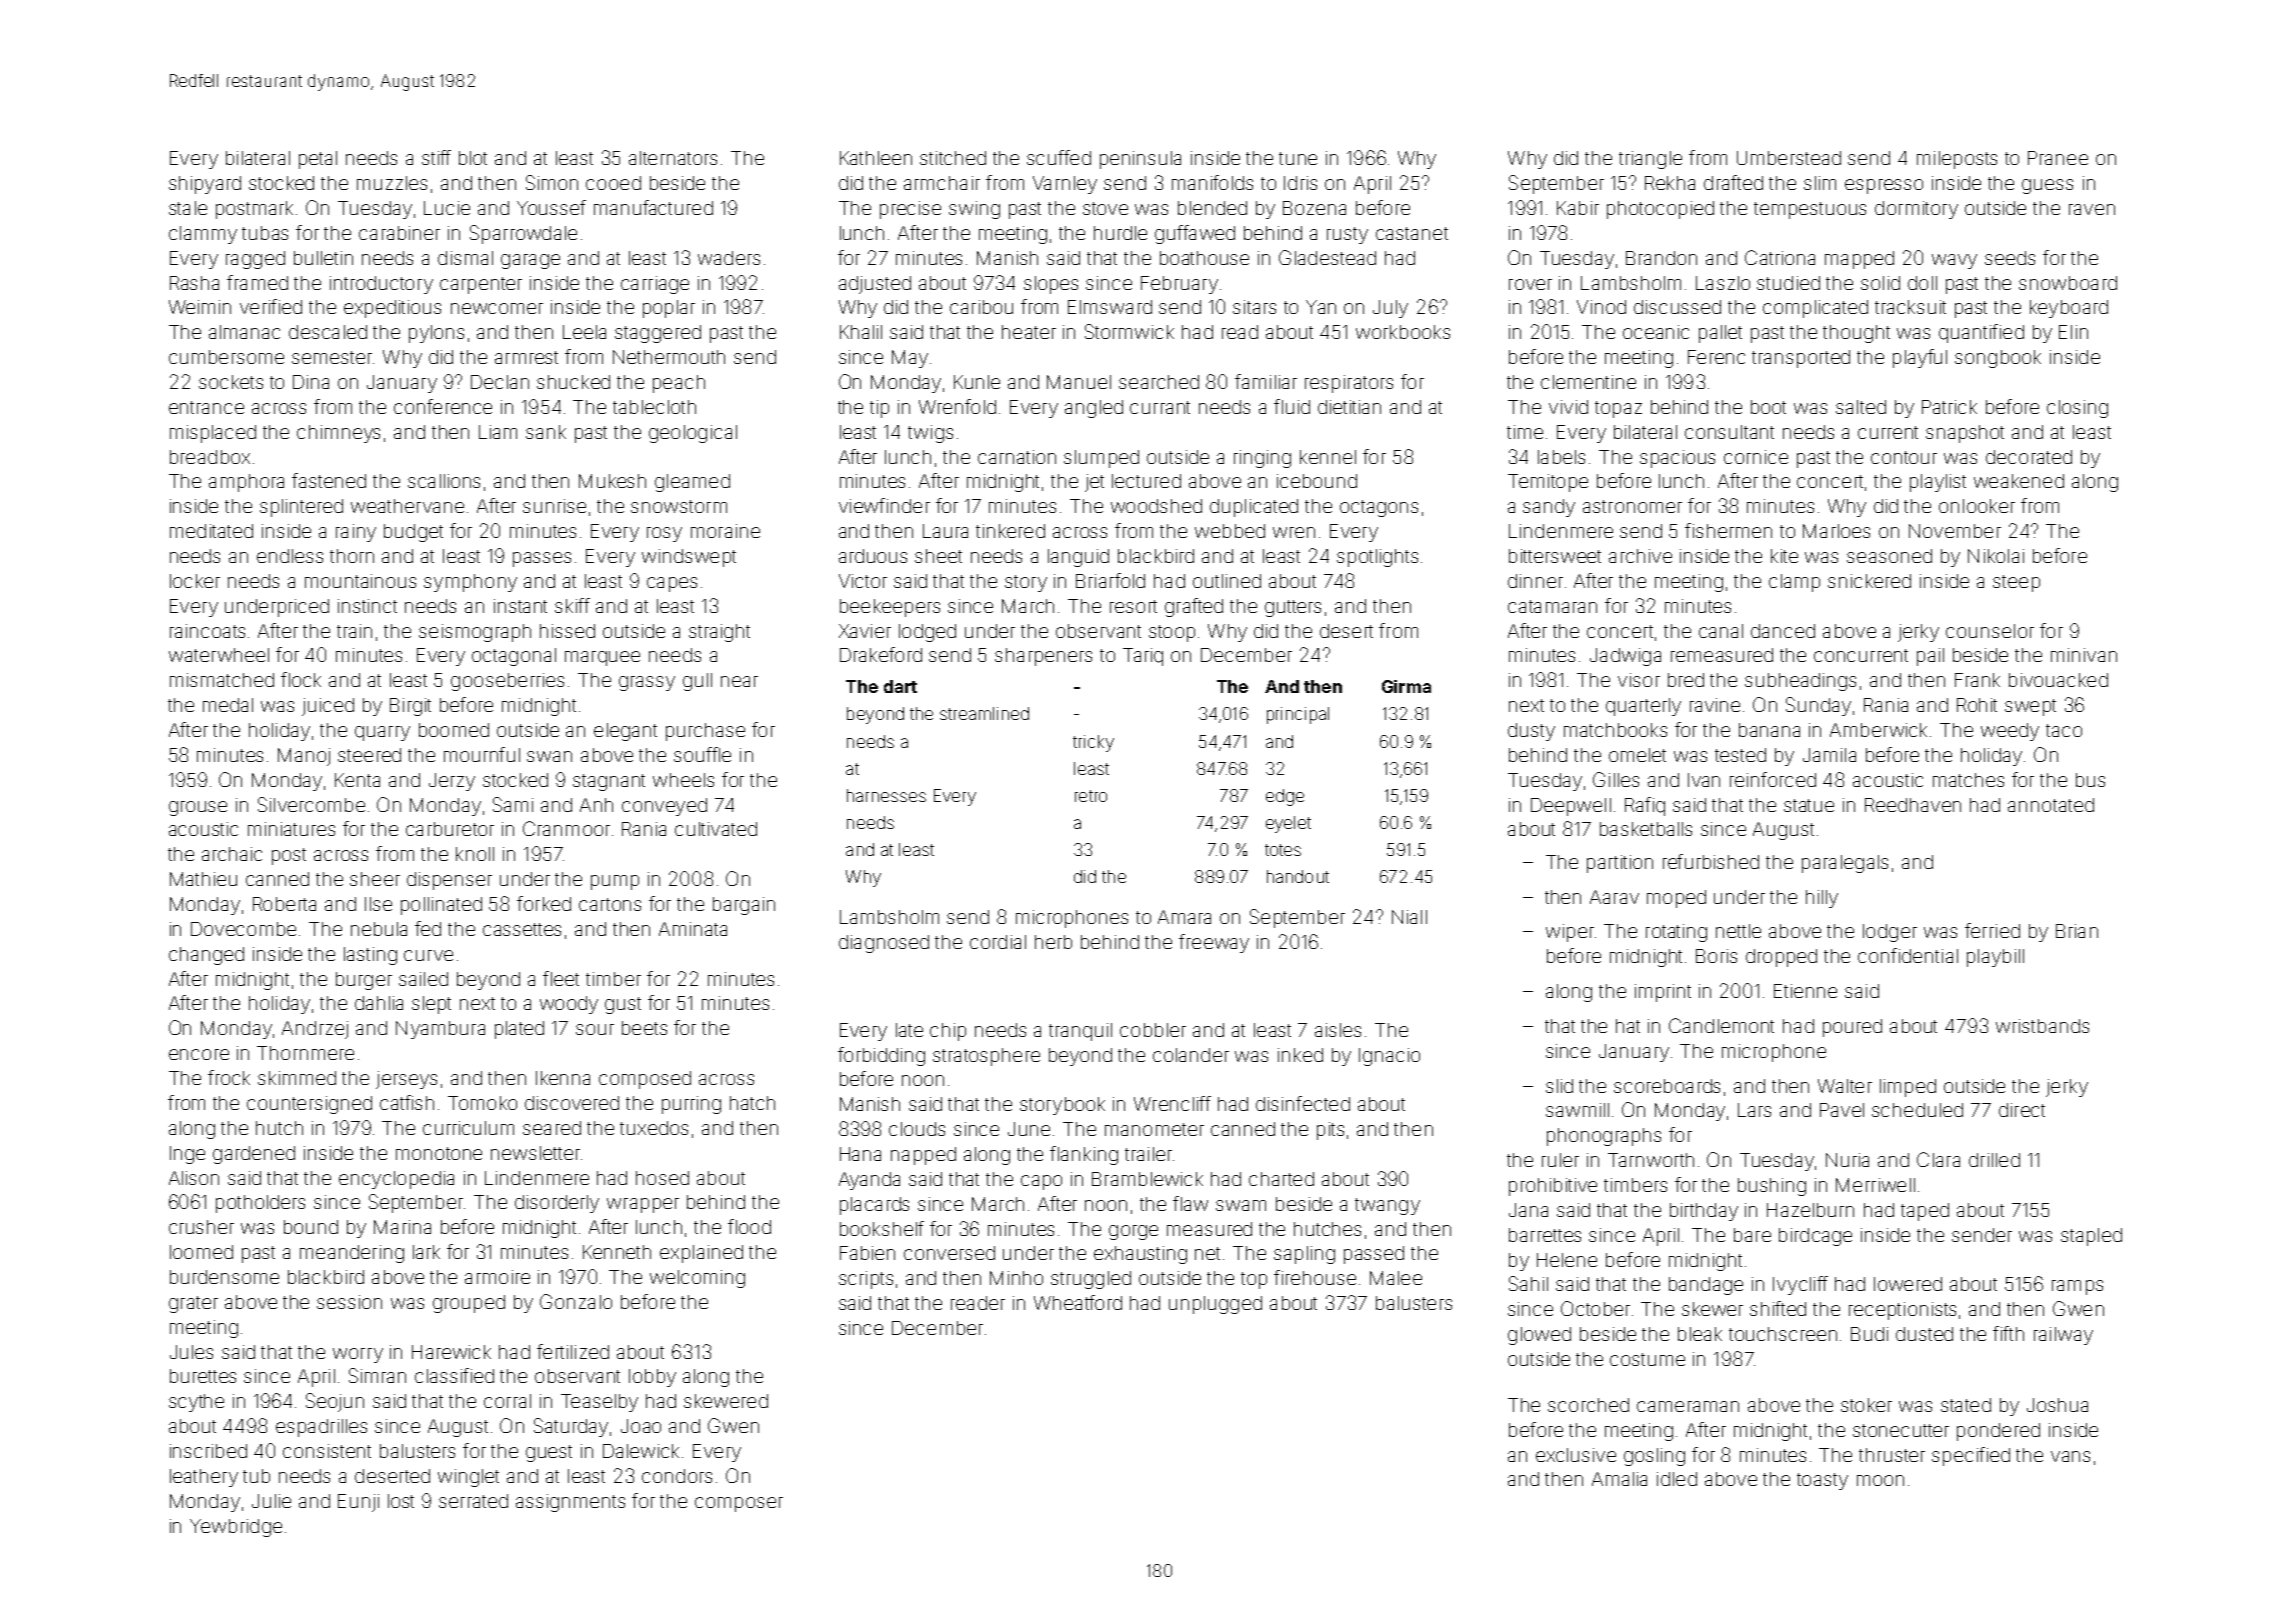 This document has height=1620, width=2292. Describe the element at coordinates (1298, 715) in the document. I see `principal` at that location.
